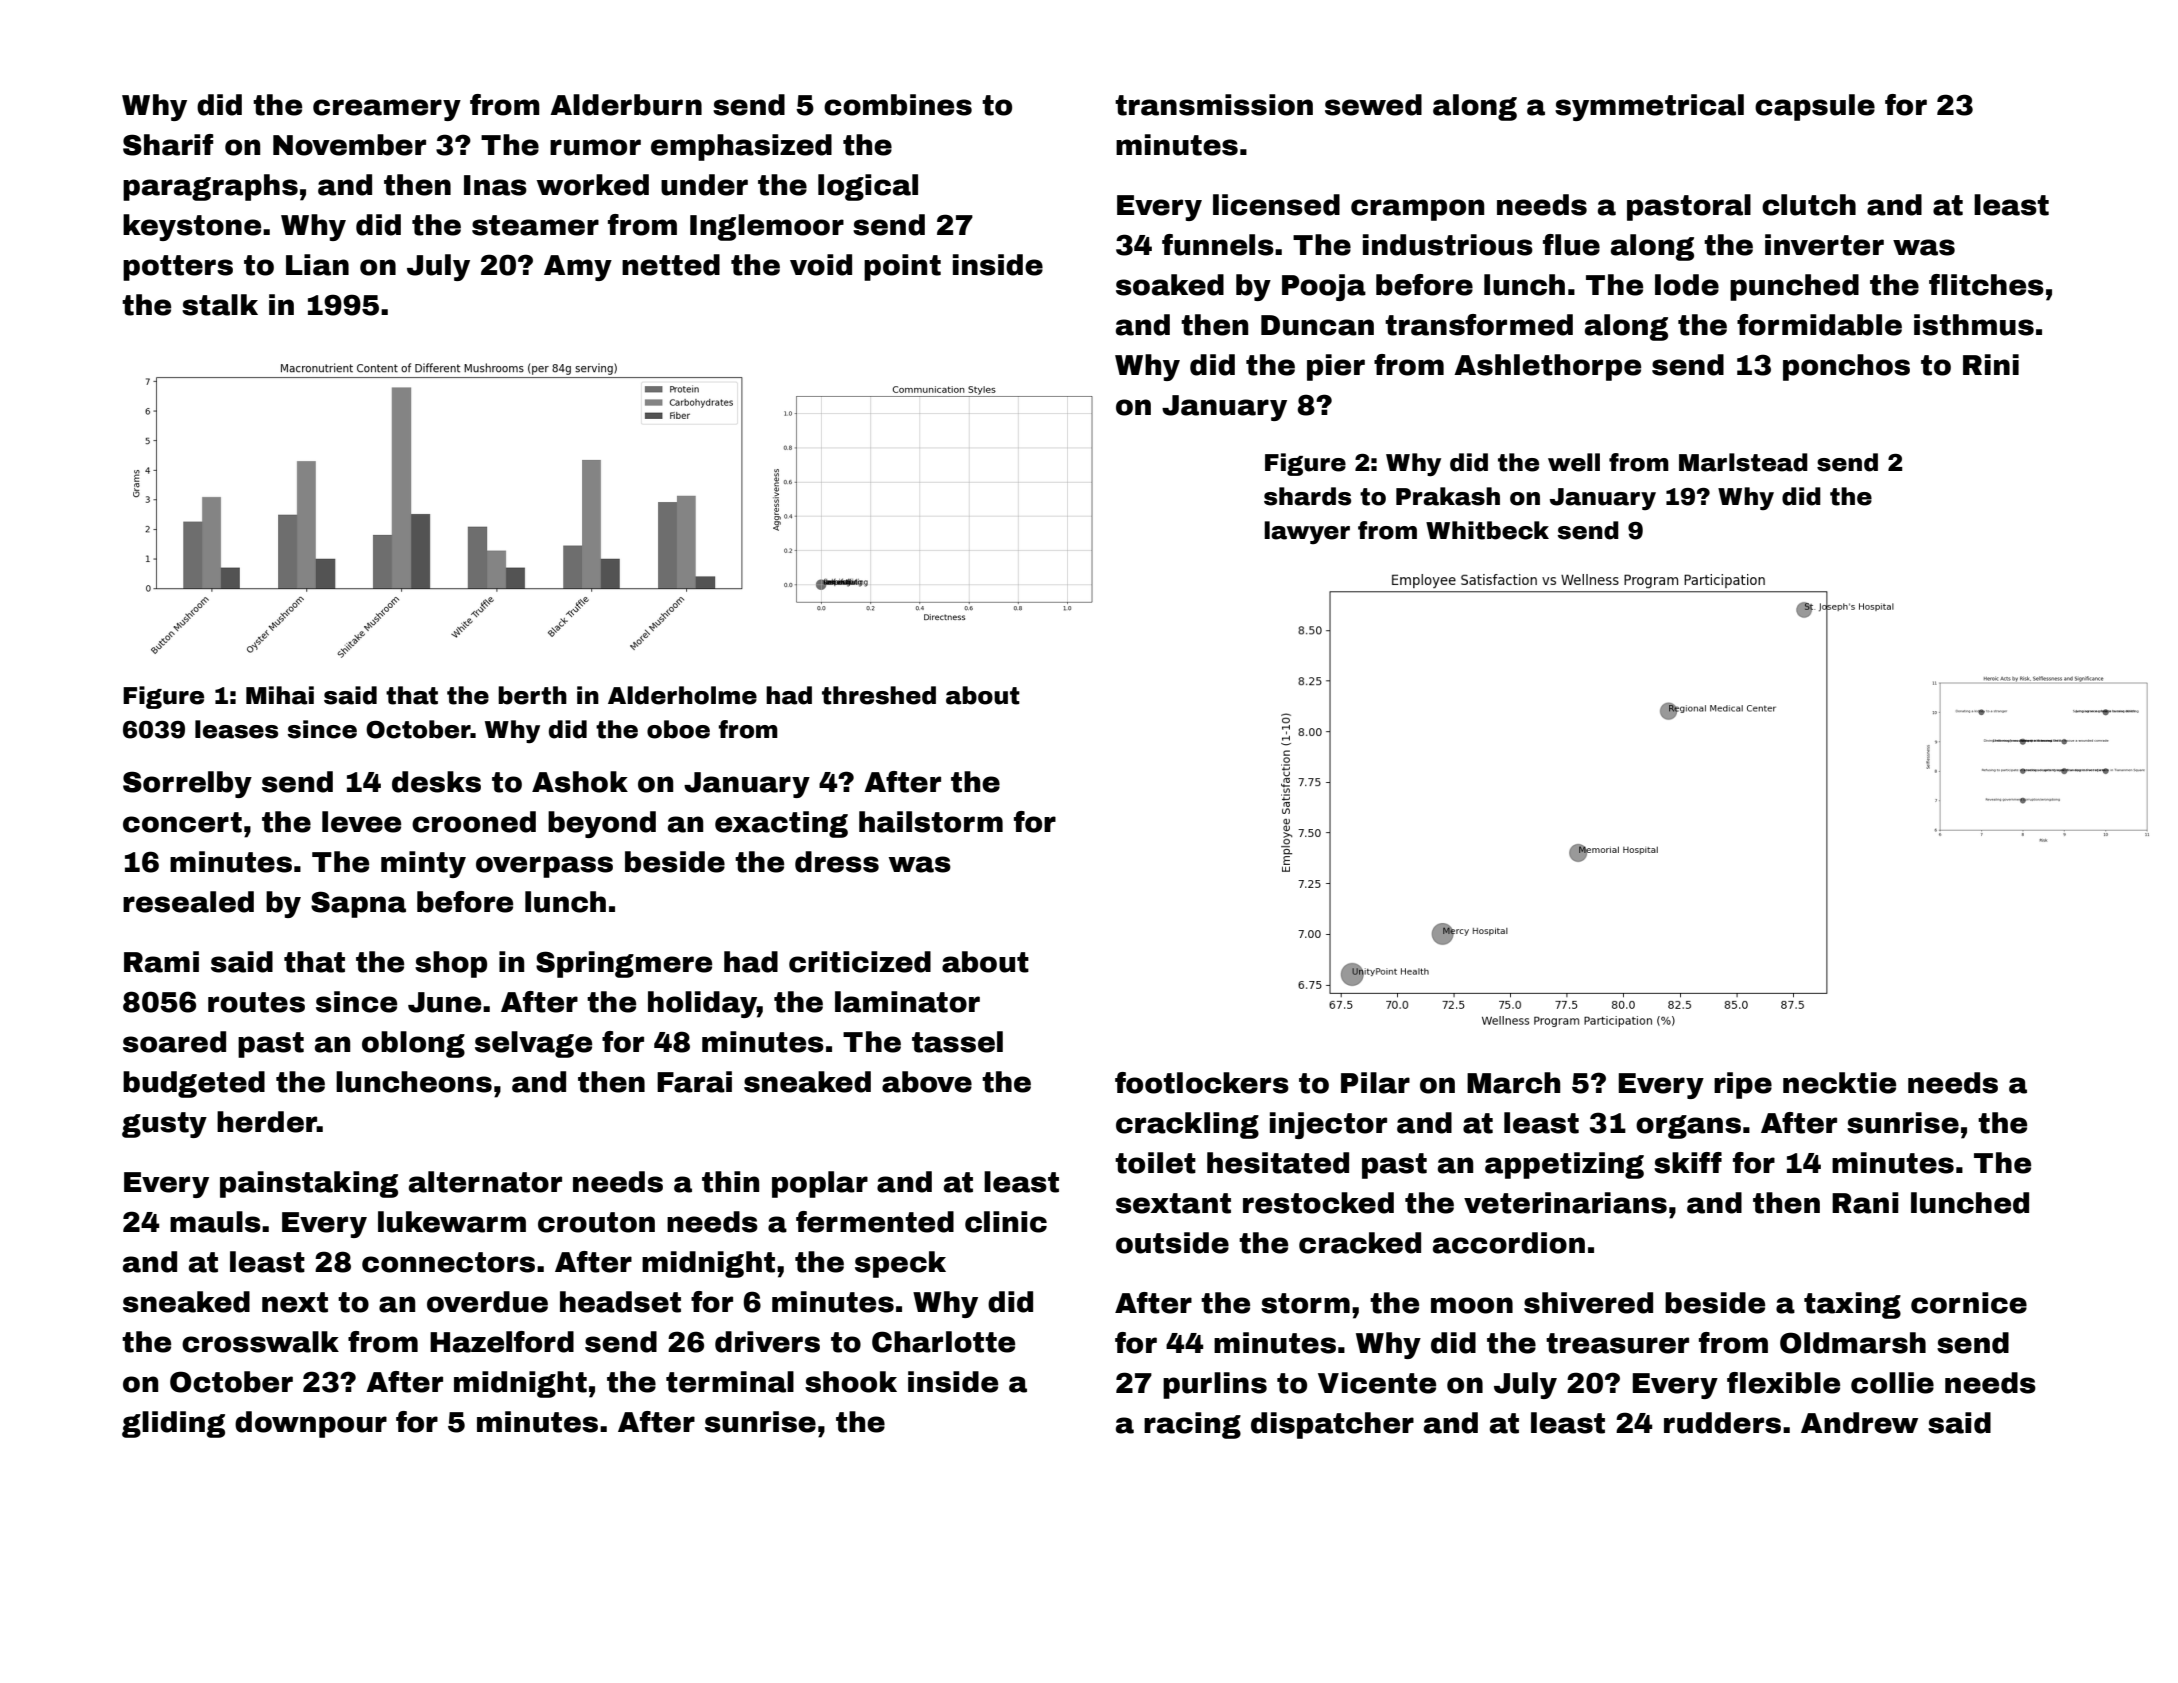  Describe the element at coordinates (1722, 1423) in the page. I see `rudders` at that location.
